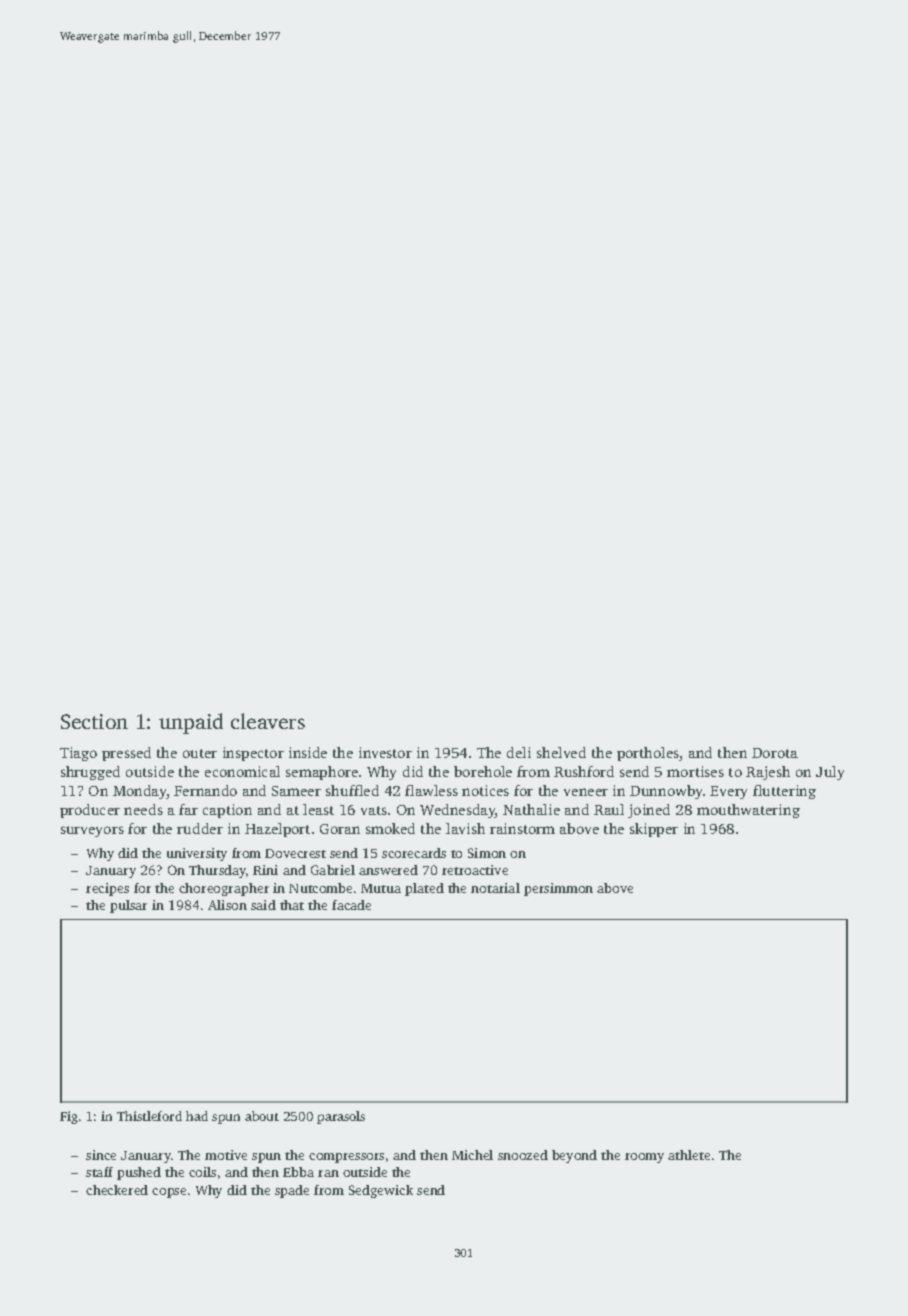 This screenshot has height=1316, width=908. Describe the element at coordinates (128, 906) in the screenshot. I see `pulsar` at that location.
